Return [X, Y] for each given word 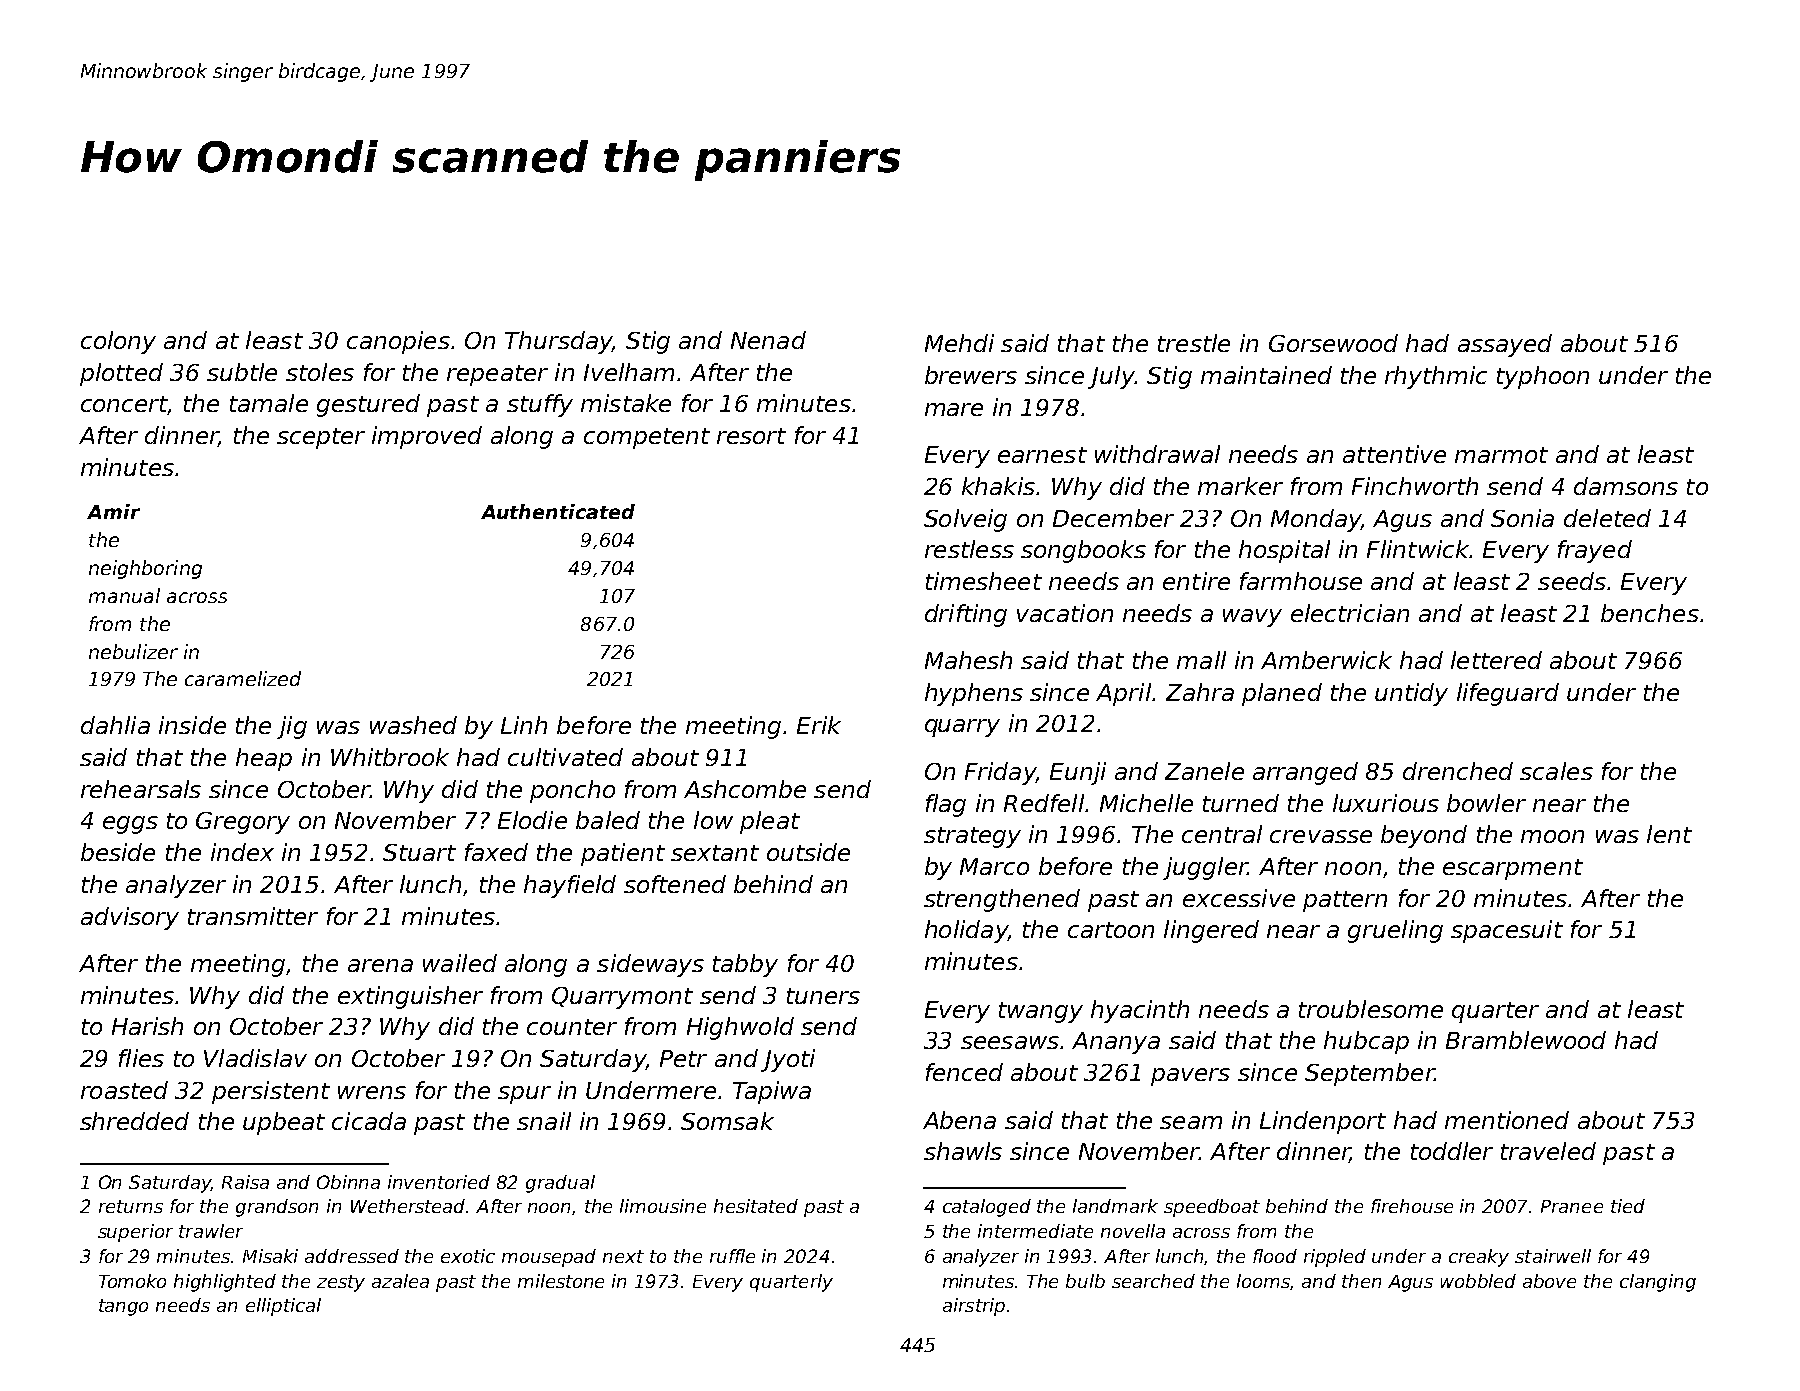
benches [1650, 613]
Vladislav [255, 1058]
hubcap [1366, 1042]
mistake [626, 403]
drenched [1458, 771]
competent [647, 438]
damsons [1626, 486]
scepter [321, 438]
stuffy [540, 405]
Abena [959, 1120]
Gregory [243, 823]
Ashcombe [745, 789]
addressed [352, 1256]
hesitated [756, 1206]
